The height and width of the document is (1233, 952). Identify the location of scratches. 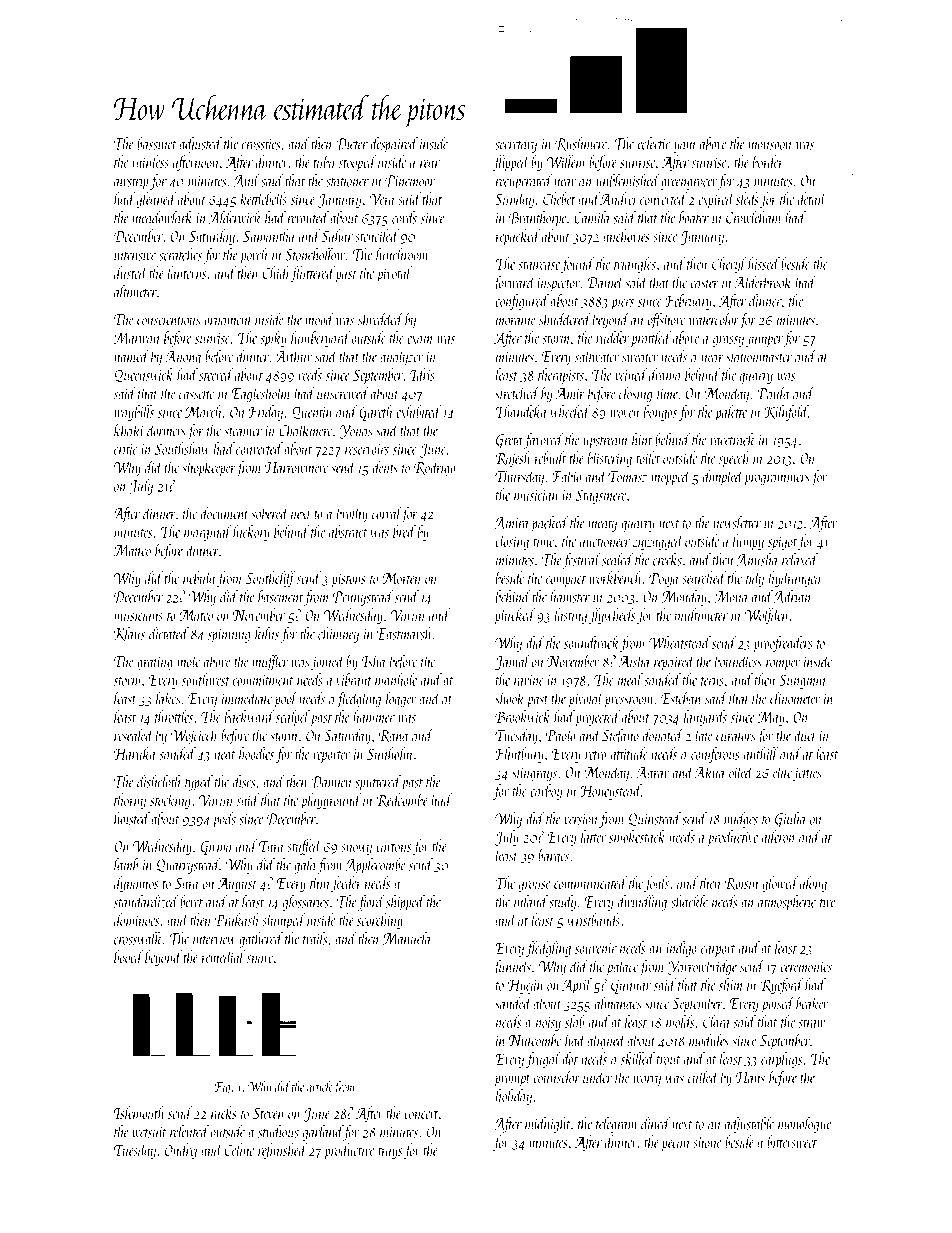
(180, 254).
